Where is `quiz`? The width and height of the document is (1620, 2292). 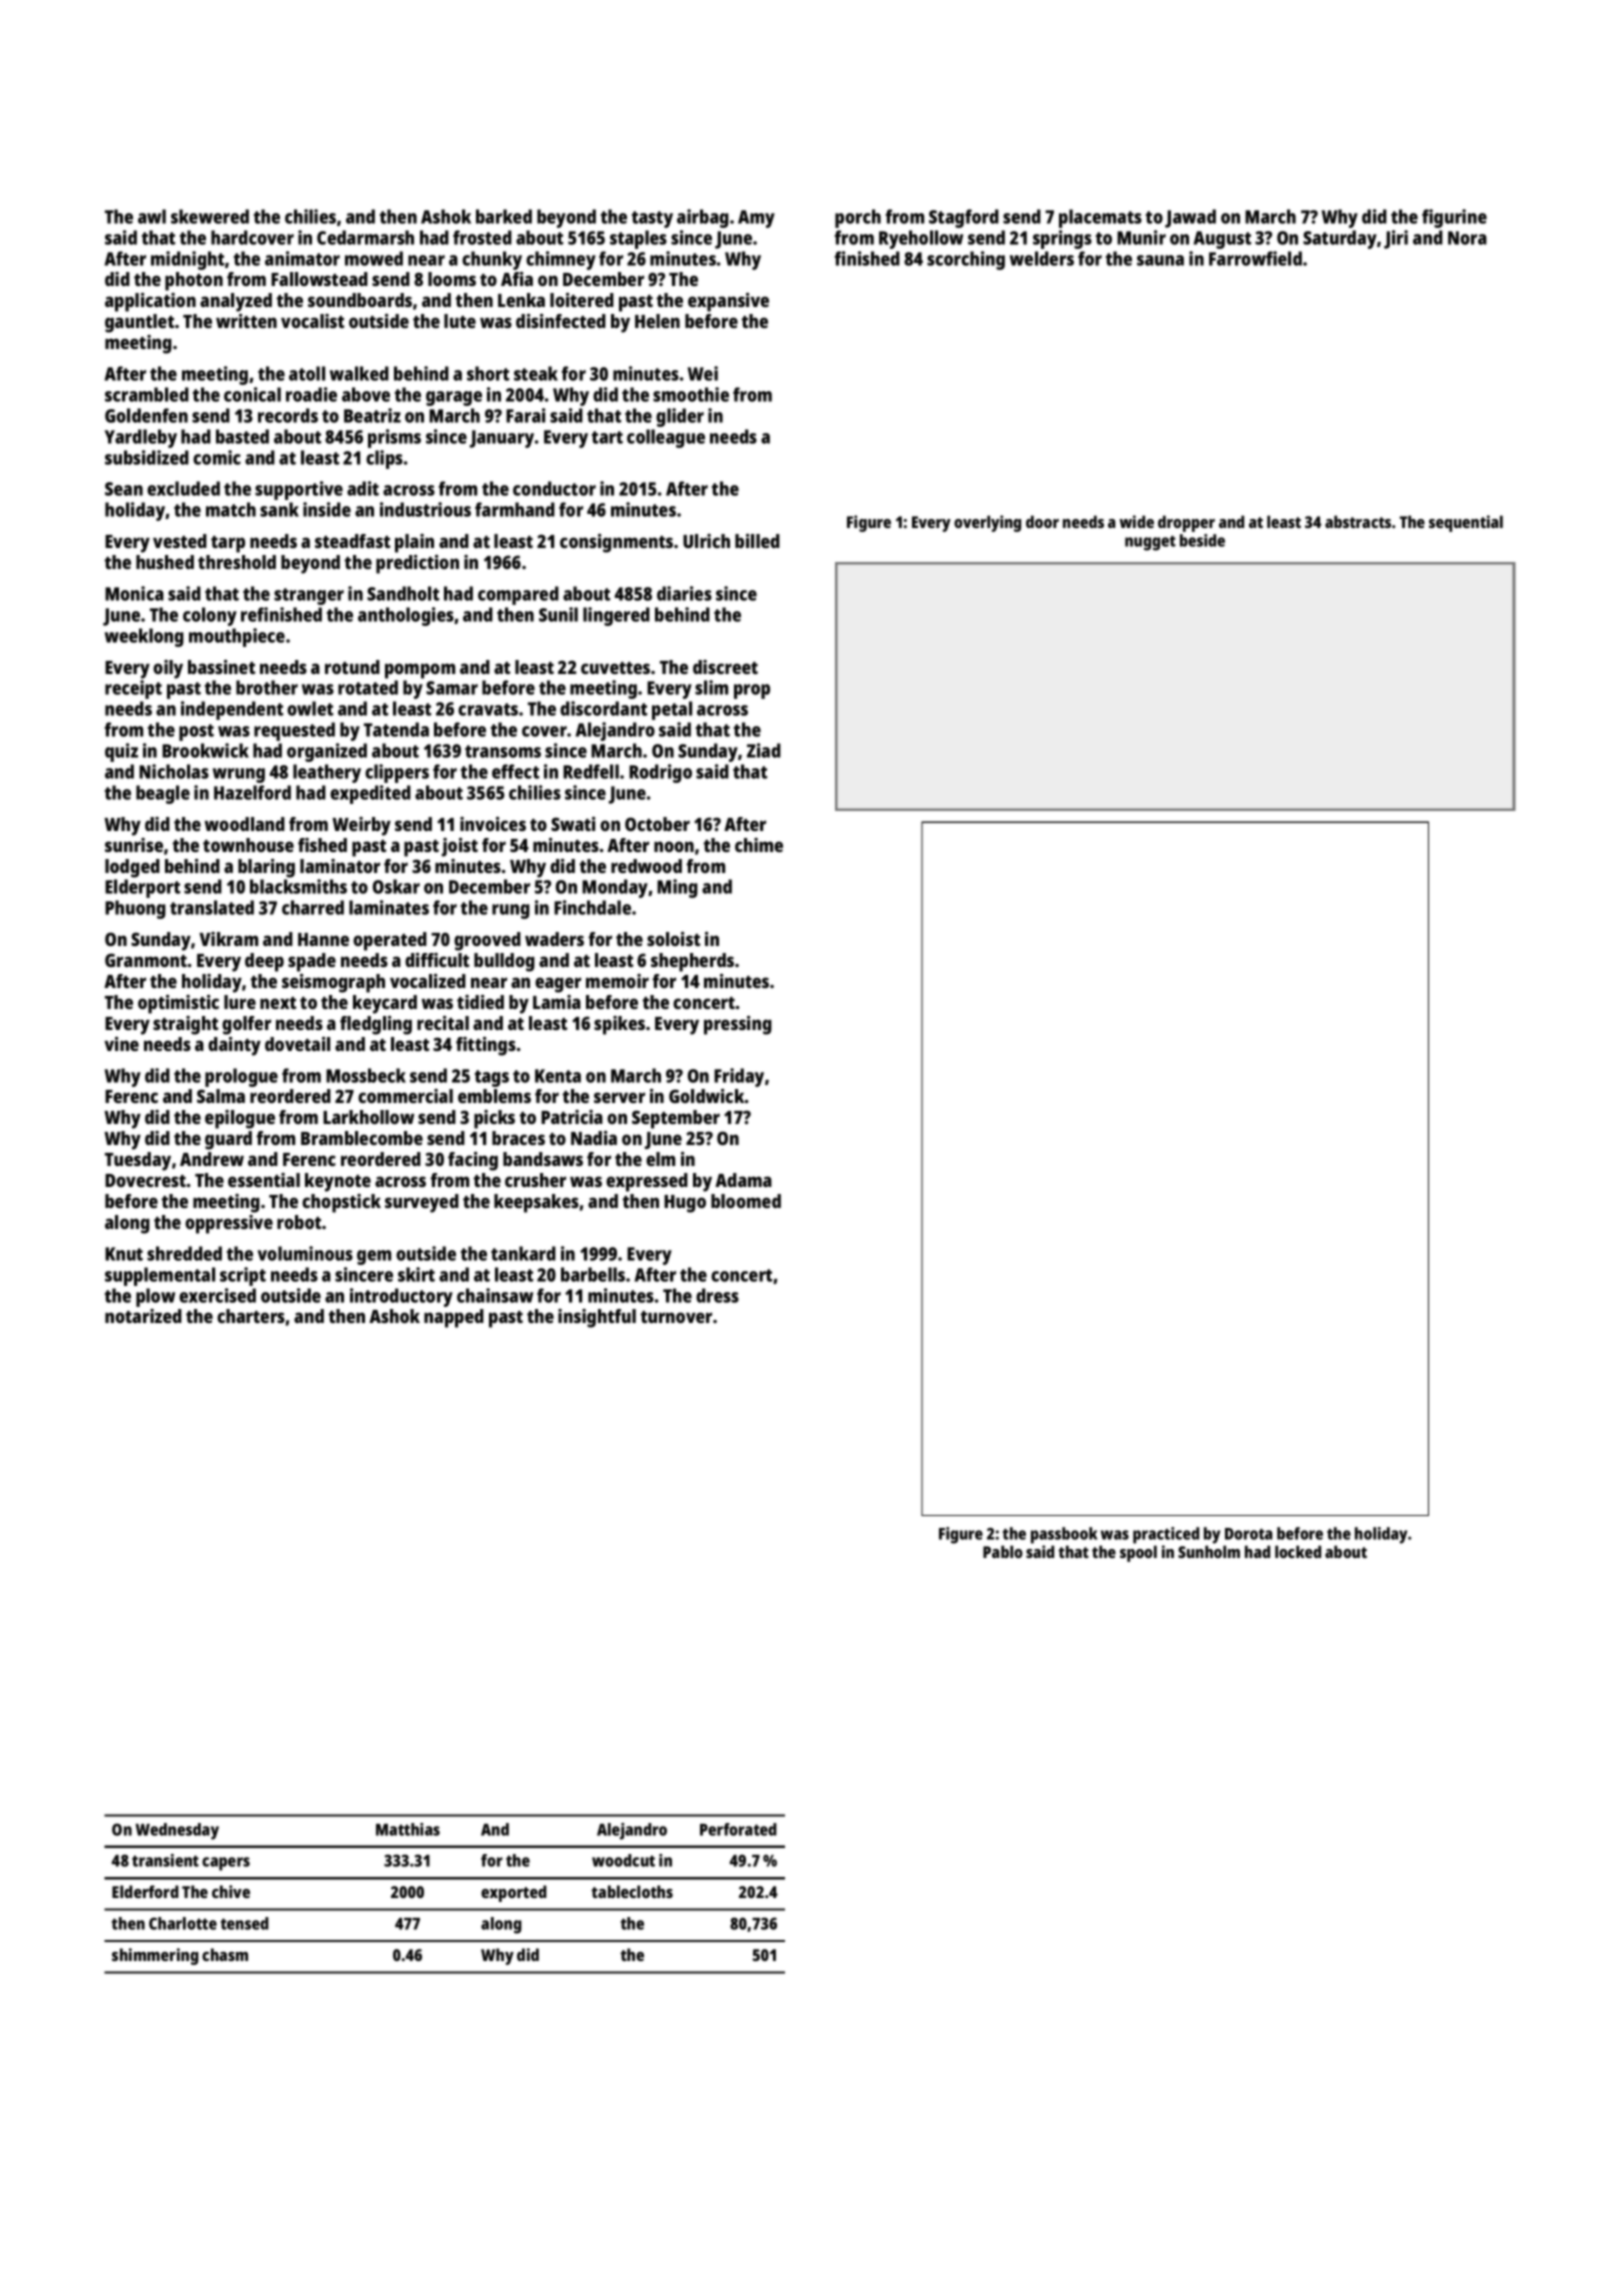 quiz is located at coordinates (121, 752).
